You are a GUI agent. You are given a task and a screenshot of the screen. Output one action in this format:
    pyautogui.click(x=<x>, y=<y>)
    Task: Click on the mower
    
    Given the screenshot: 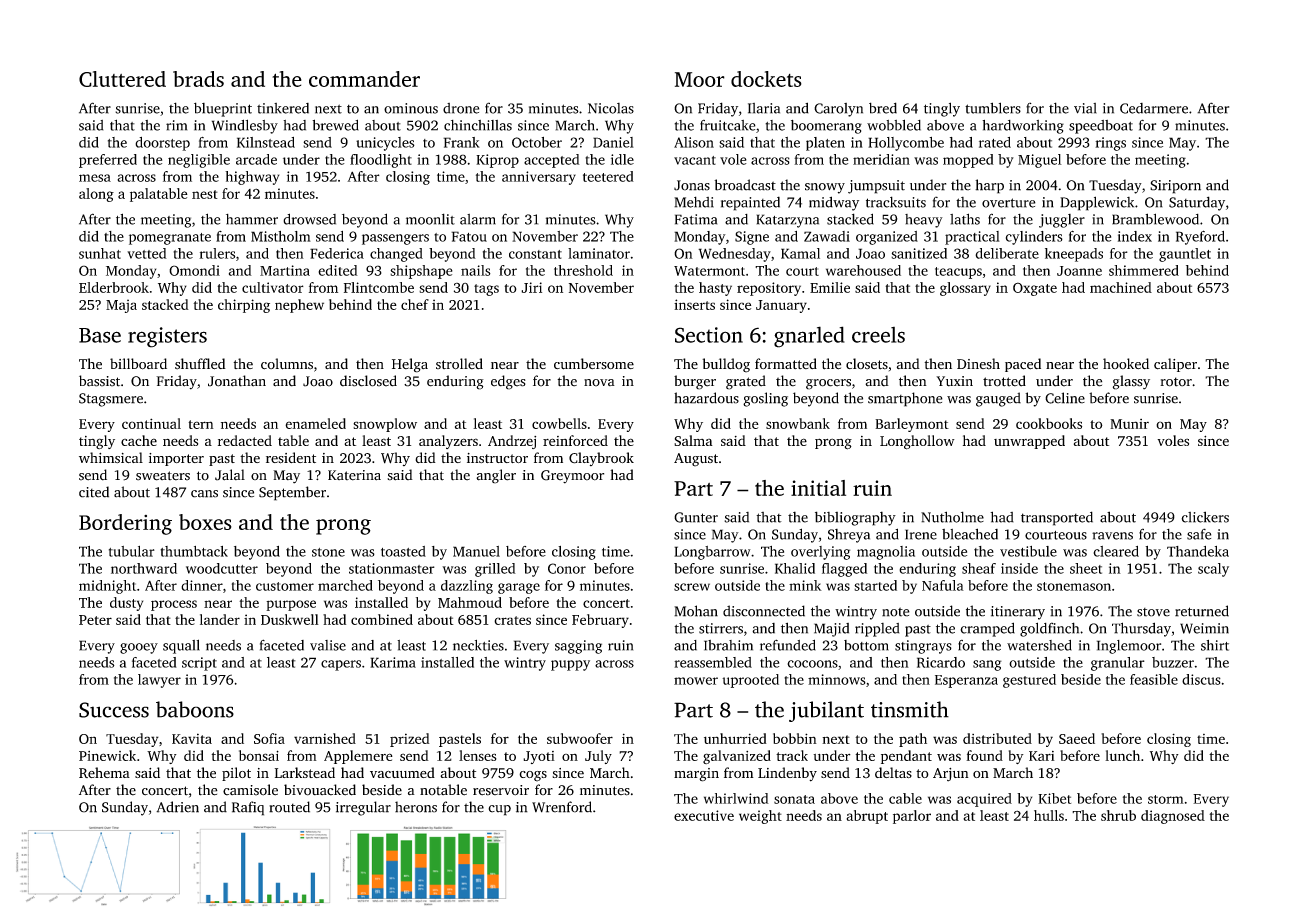 What is the action you would take?
    pyautogui.click(x=696, y=681)
